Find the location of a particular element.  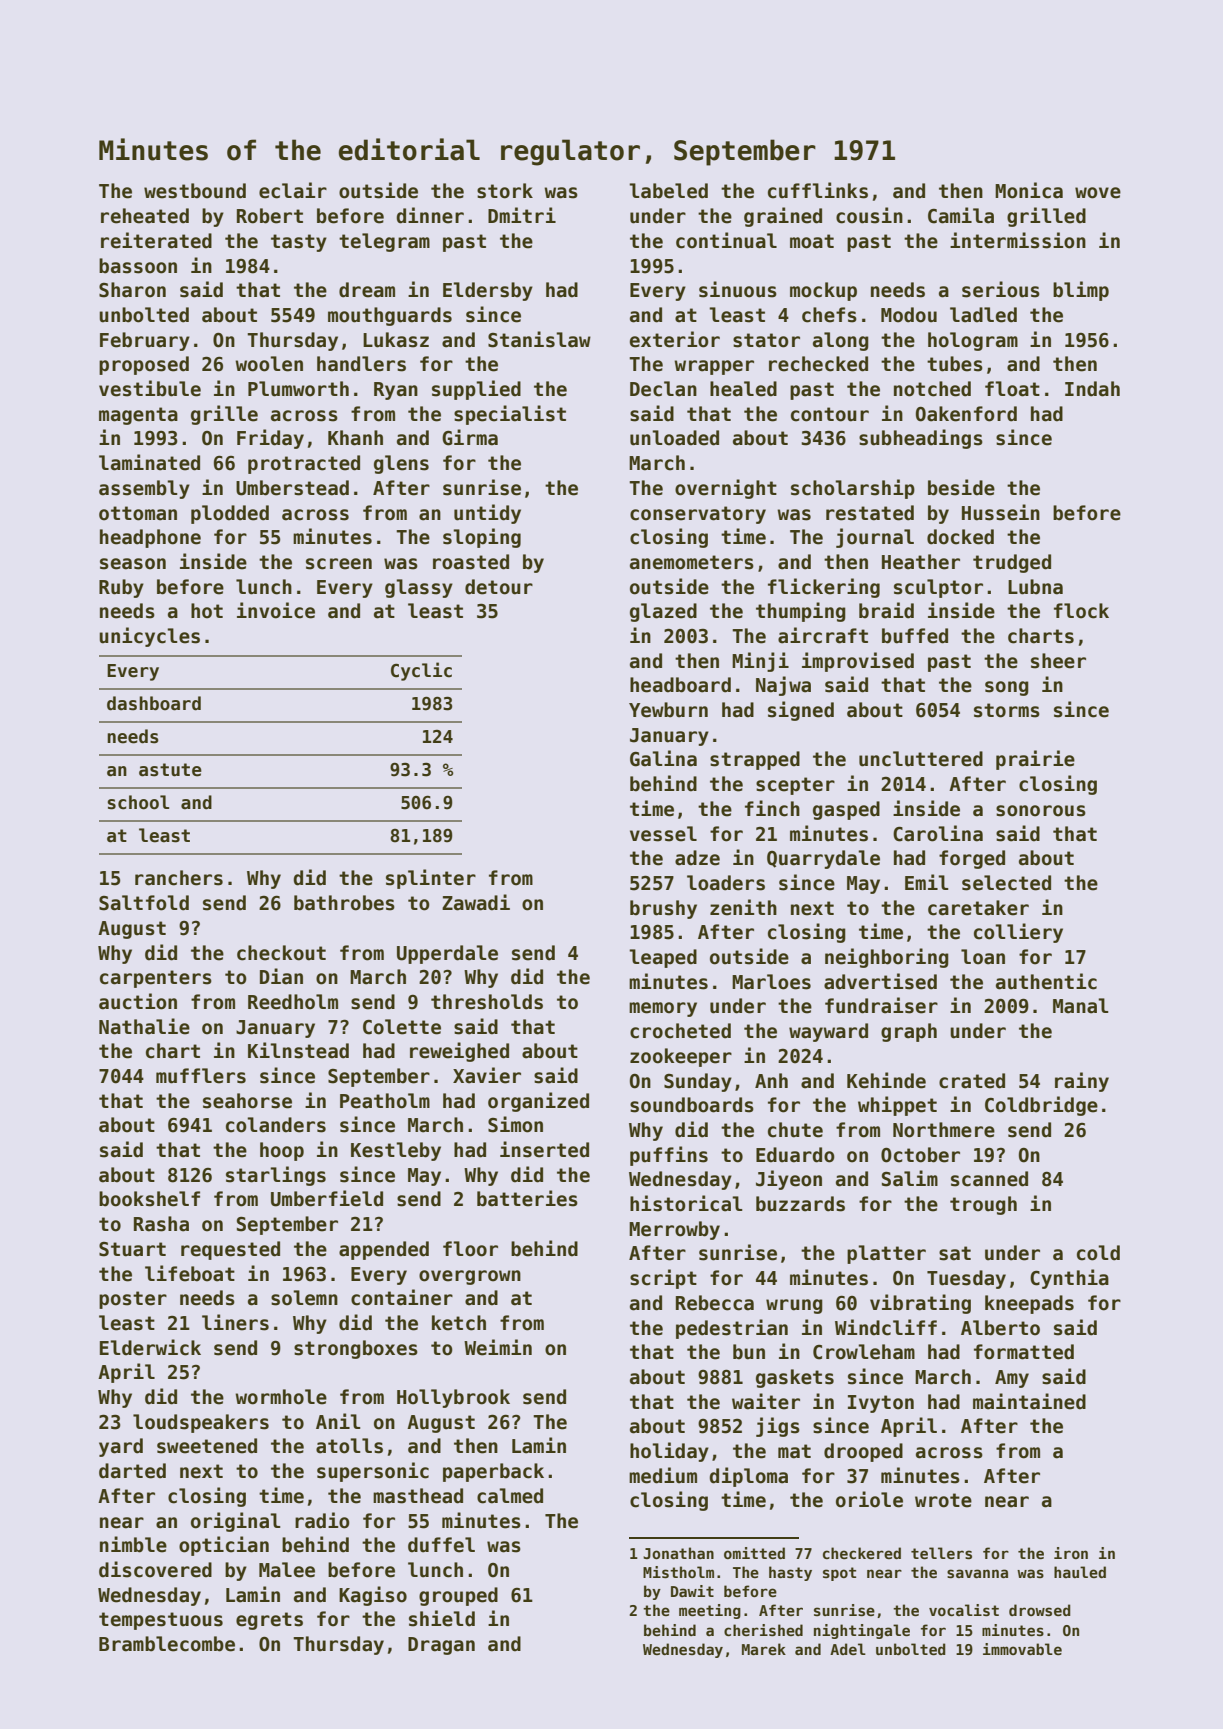

Monica is located at coordinates (1029, 190).
